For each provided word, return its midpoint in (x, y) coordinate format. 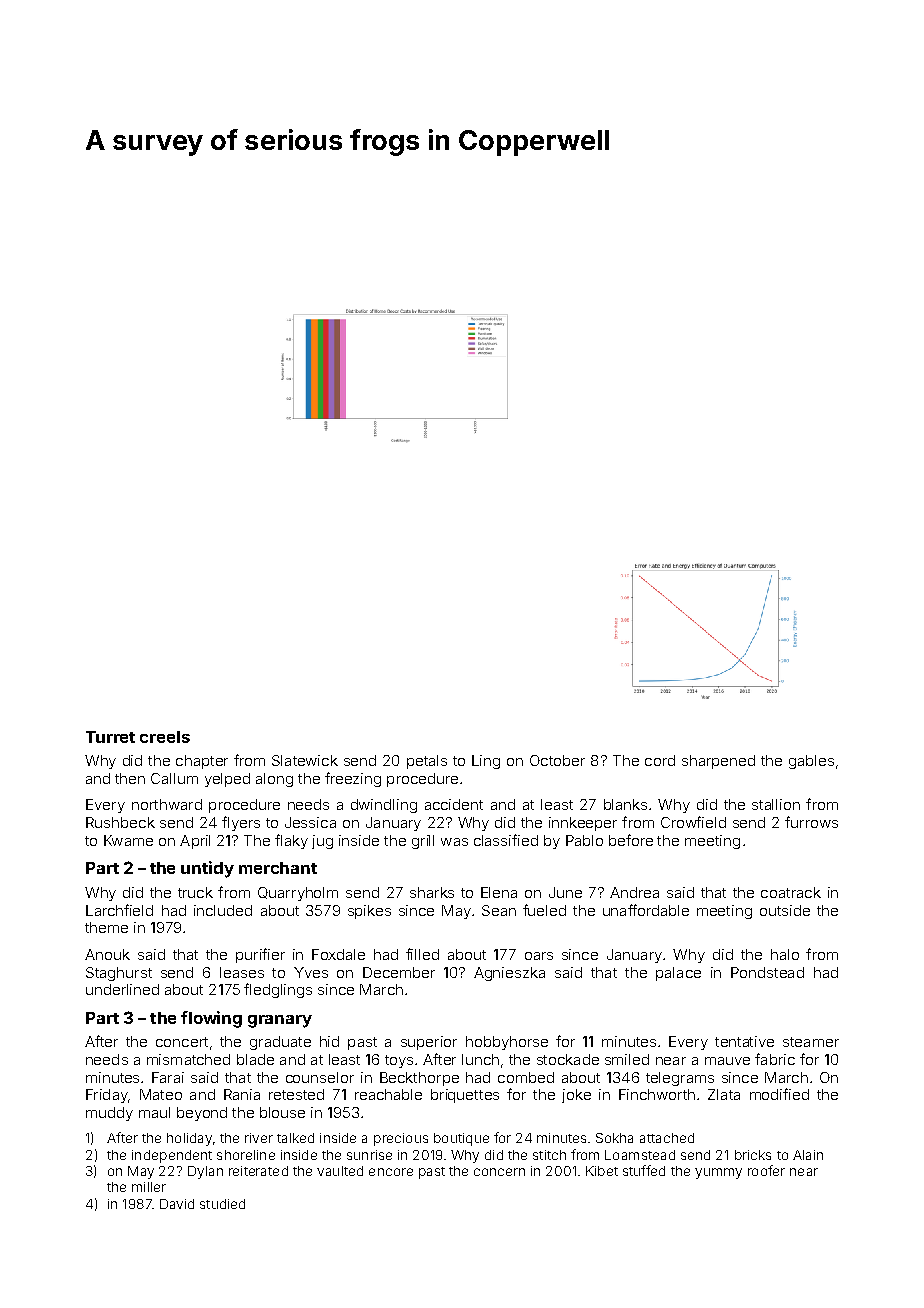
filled (422, 954)
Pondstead (767, 972)
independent (172, 1156)
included (223, 910)
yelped (227, 780)
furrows (811, 822)
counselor (320, 1077)
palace (678, 974)
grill (423, 842)
